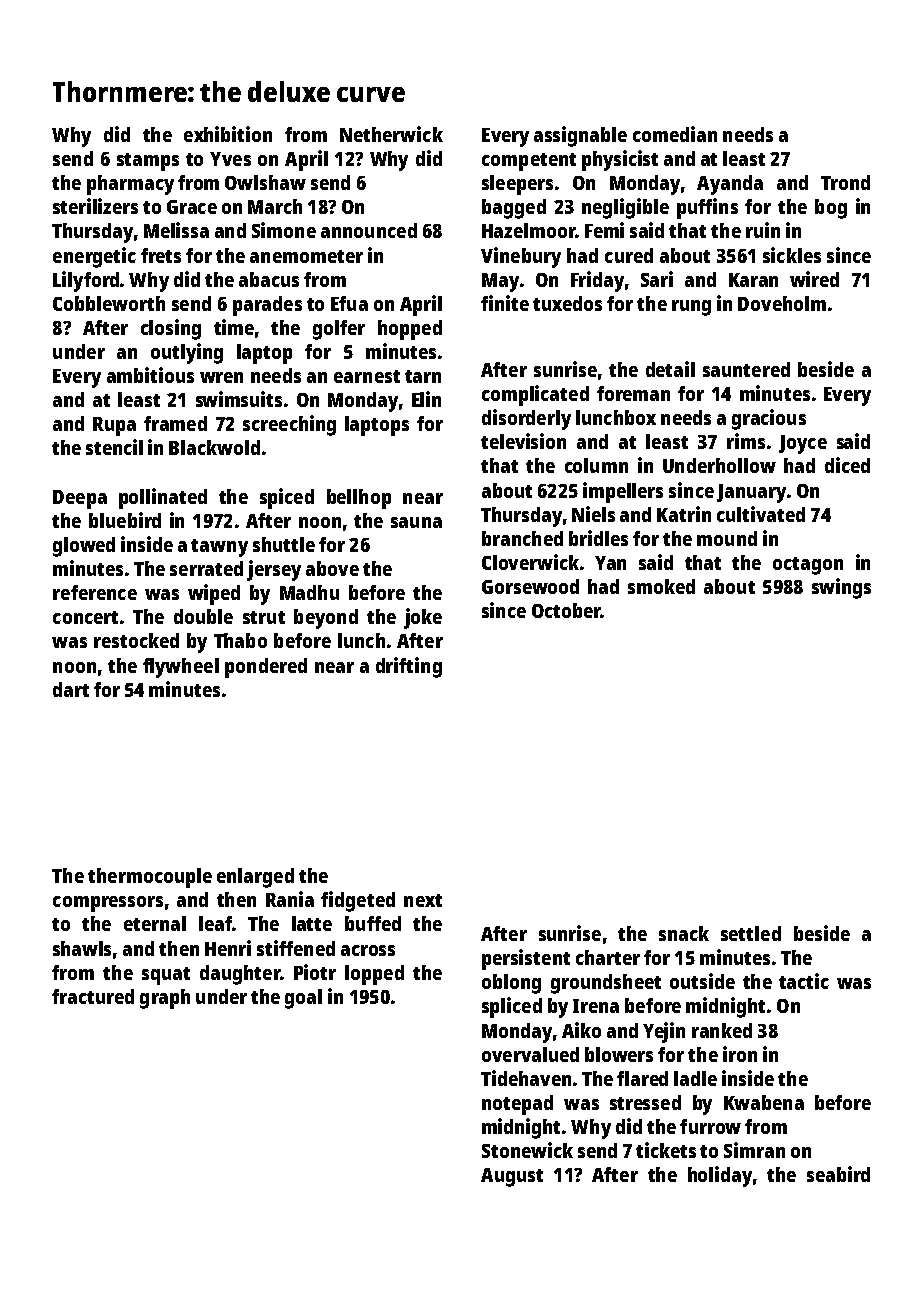  Describe the element at coordinates (512, 1177) in the screenshot. I see `August` at that location.
